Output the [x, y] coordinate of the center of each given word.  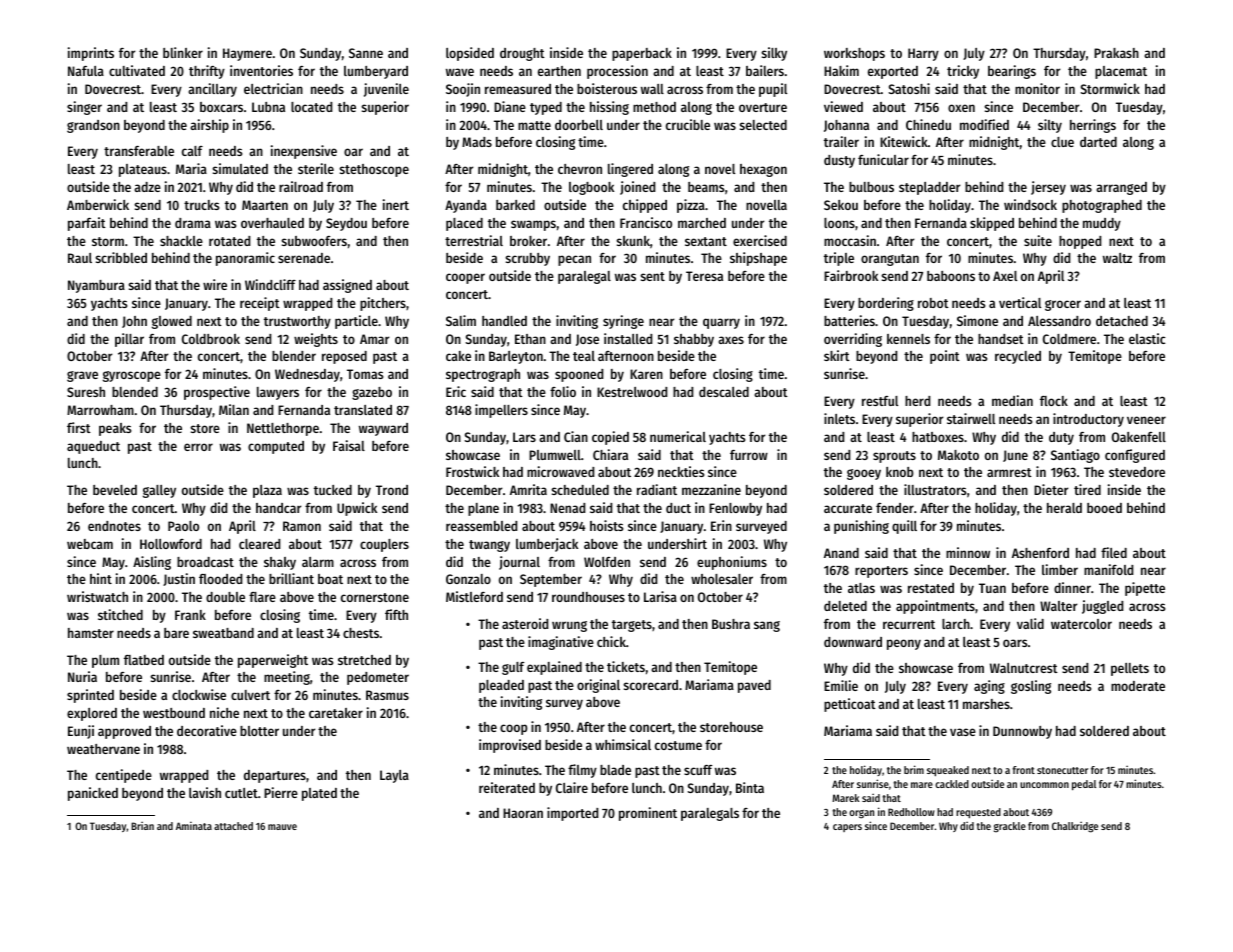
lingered [630, 170]
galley [159, 491]
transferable [139, 151]
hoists [607, 525]
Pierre [281, 792]
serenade [304, 258]
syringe [623, 322]
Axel [1005, 276]
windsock [1030, 204]
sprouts [894, 457]
